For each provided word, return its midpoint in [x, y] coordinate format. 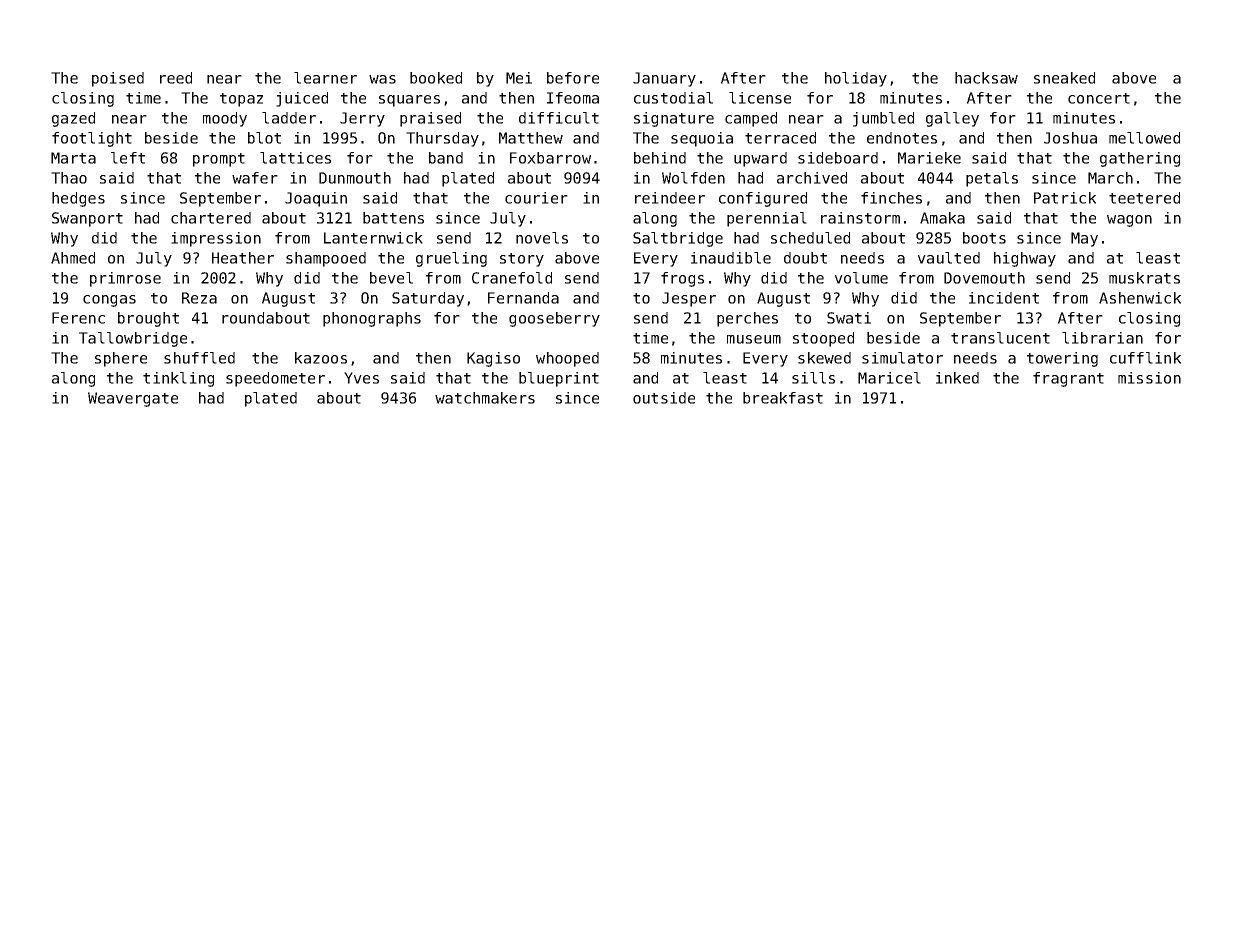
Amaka [942, 218]
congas [109, 301]
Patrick [1065, 198]
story [522, 260]
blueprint [559, 379]
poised [118, 79]
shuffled [199, 358]
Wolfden [693, 178]
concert [1099, 98]
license [760, 98]
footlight [92, 139]
